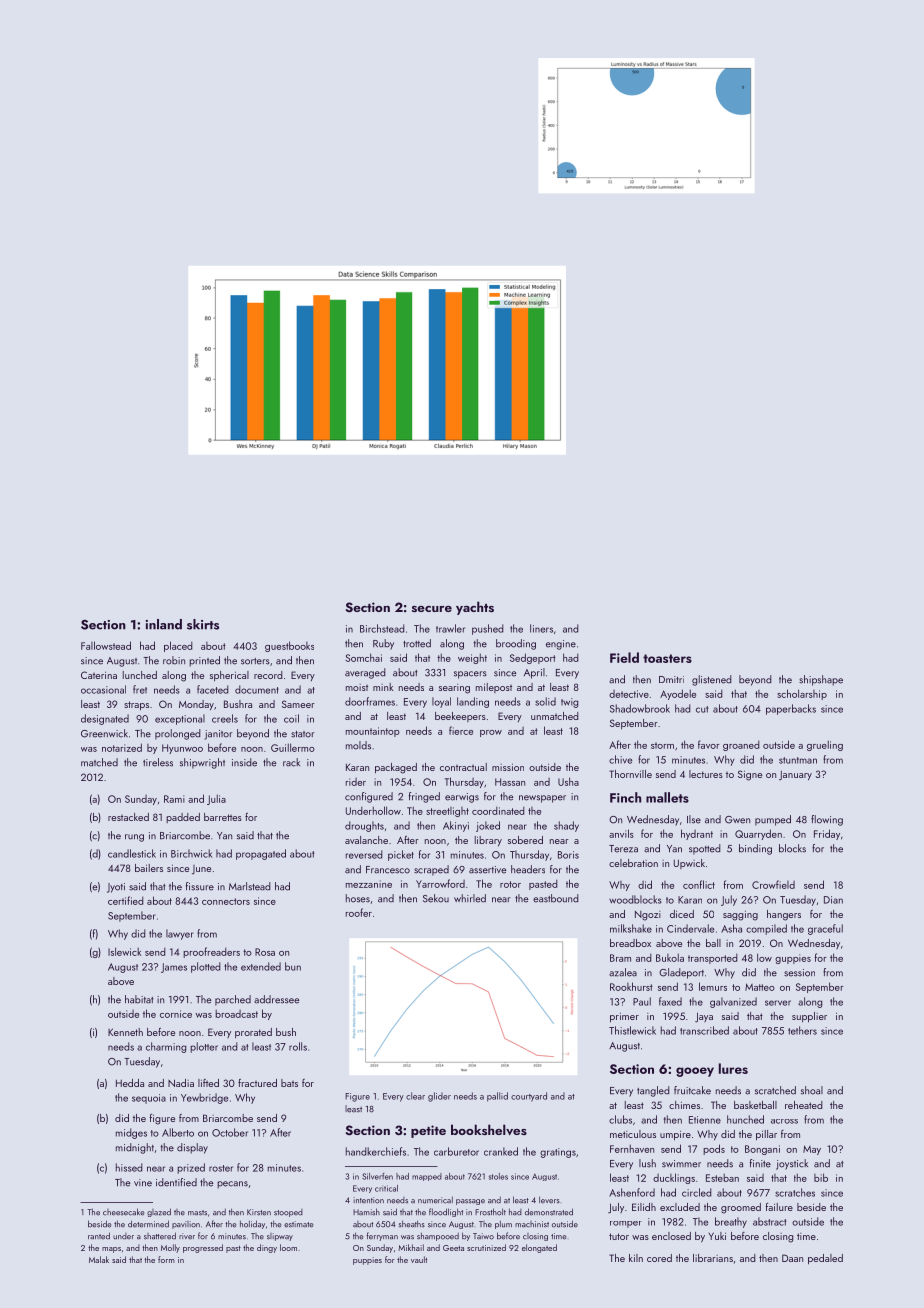  I want to click on primer, so click(624, 1017).
